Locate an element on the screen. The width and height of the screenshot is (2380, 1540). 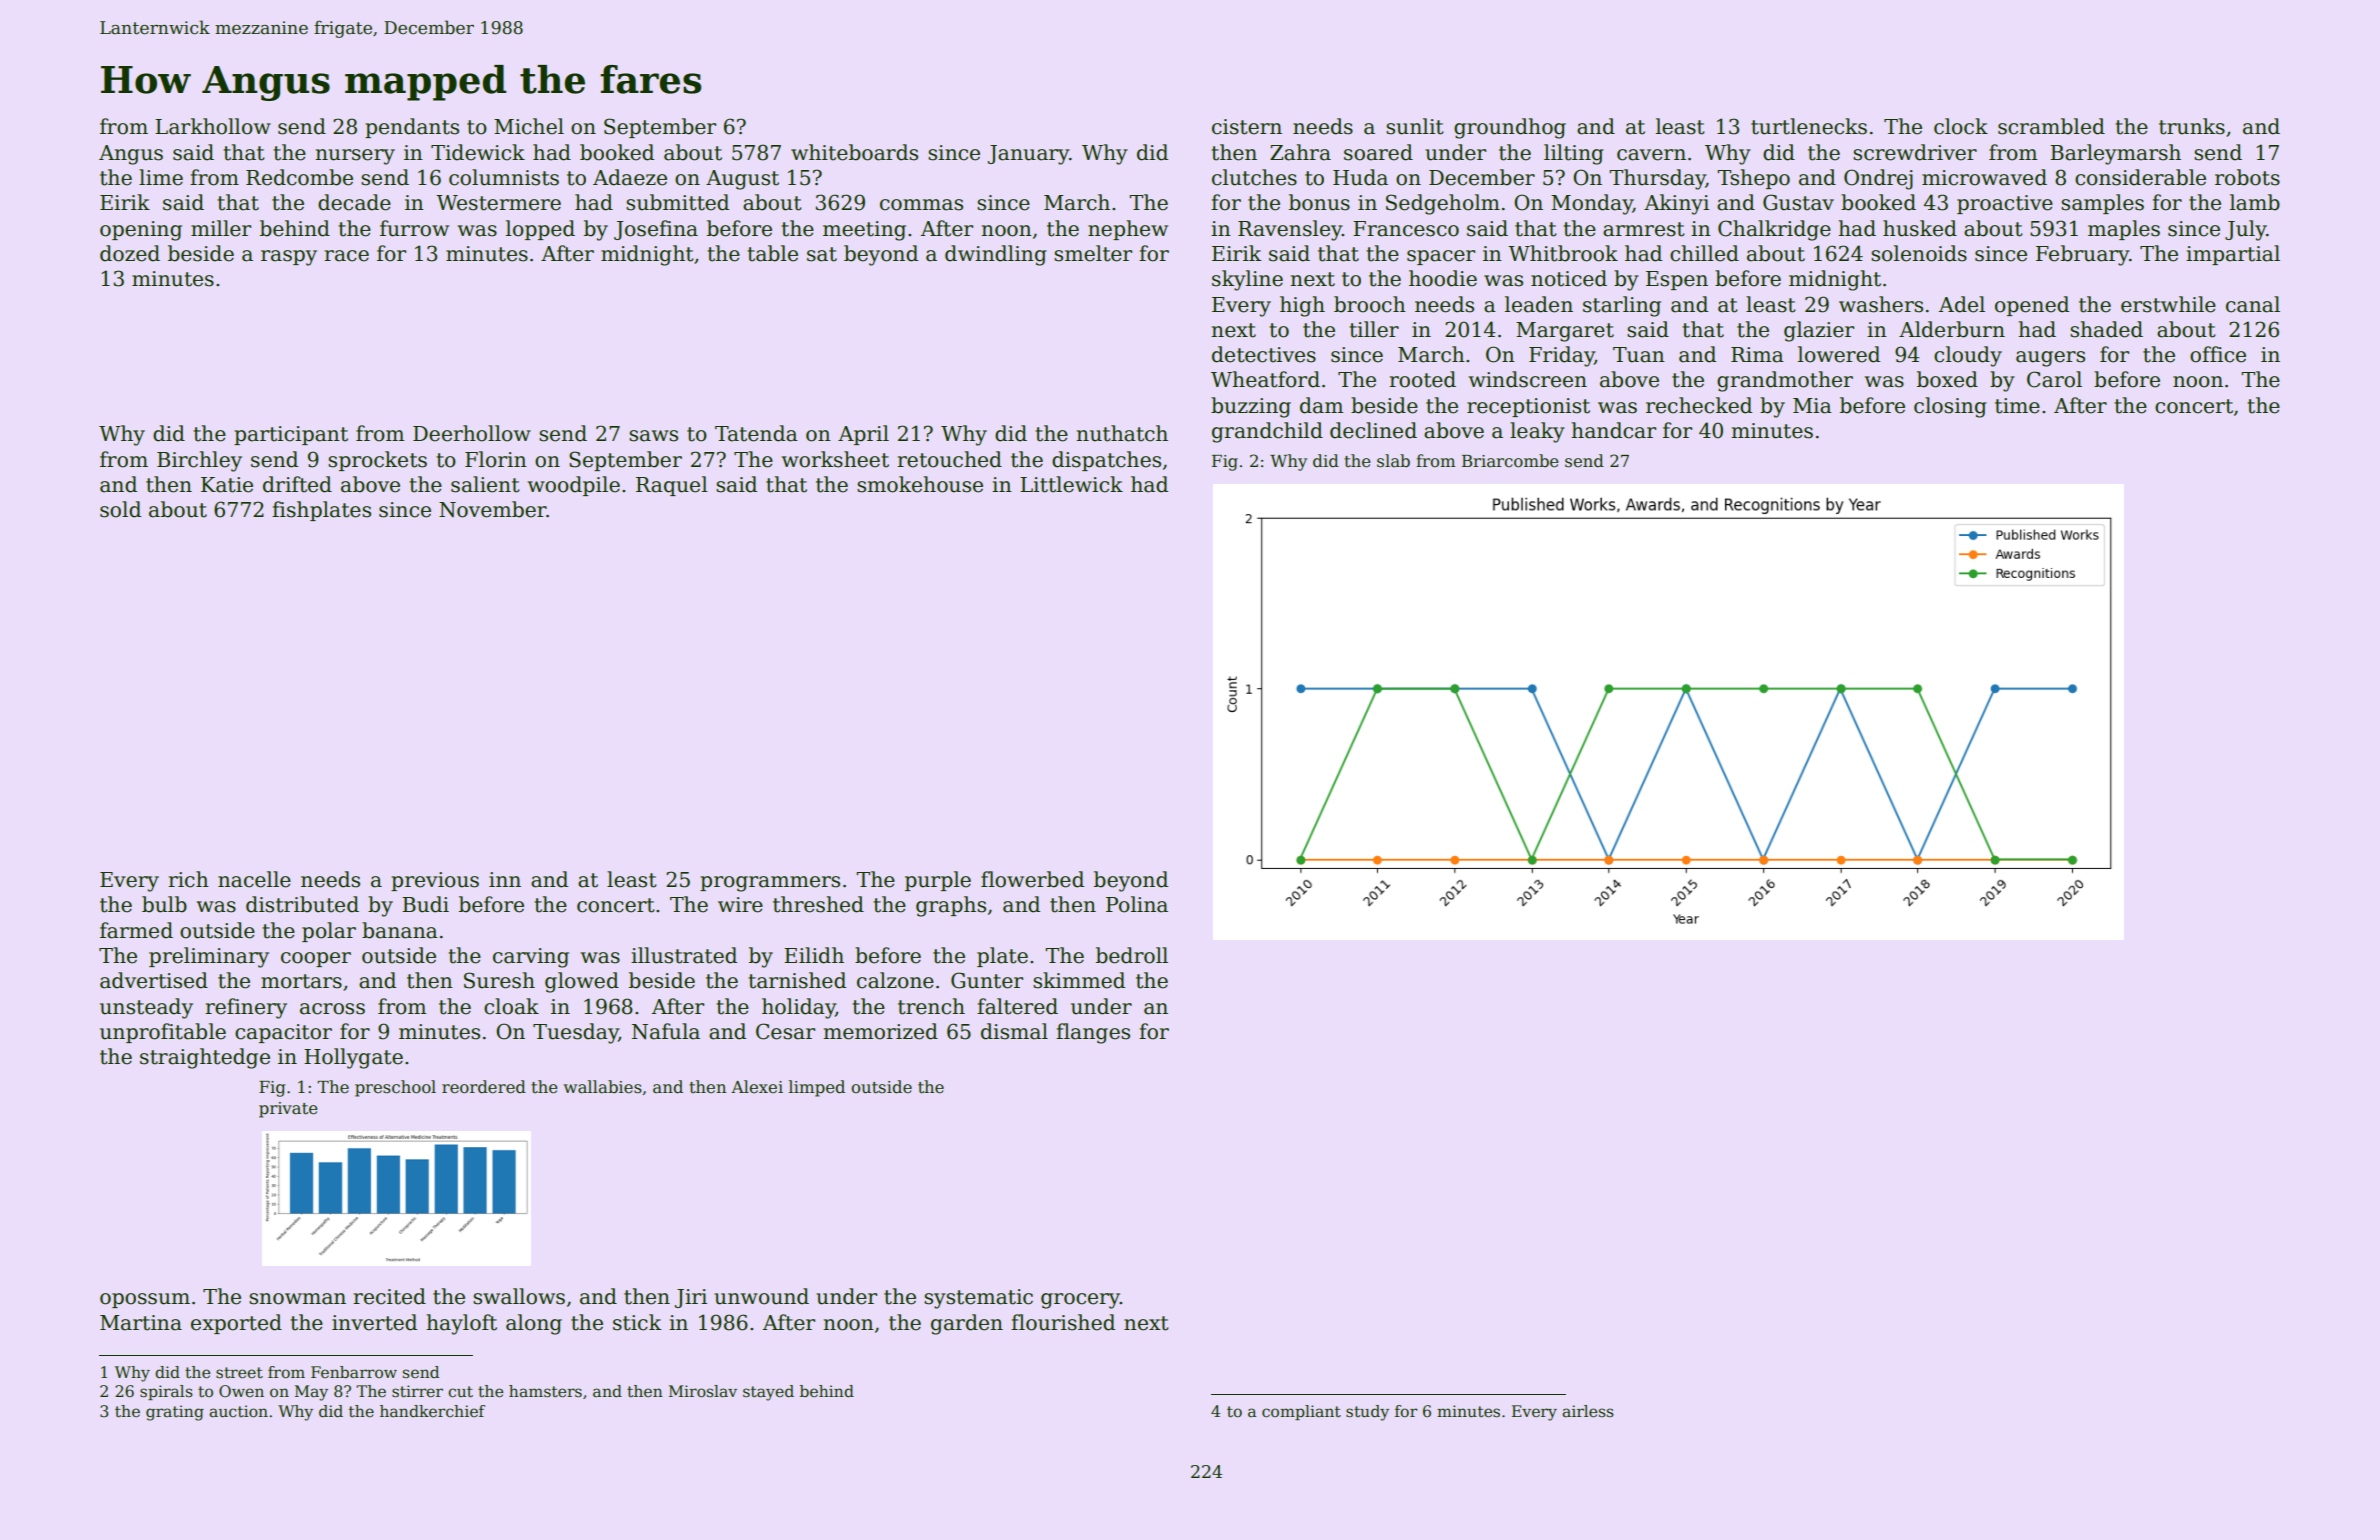
trunks is located at coordinates (2192, 126).
